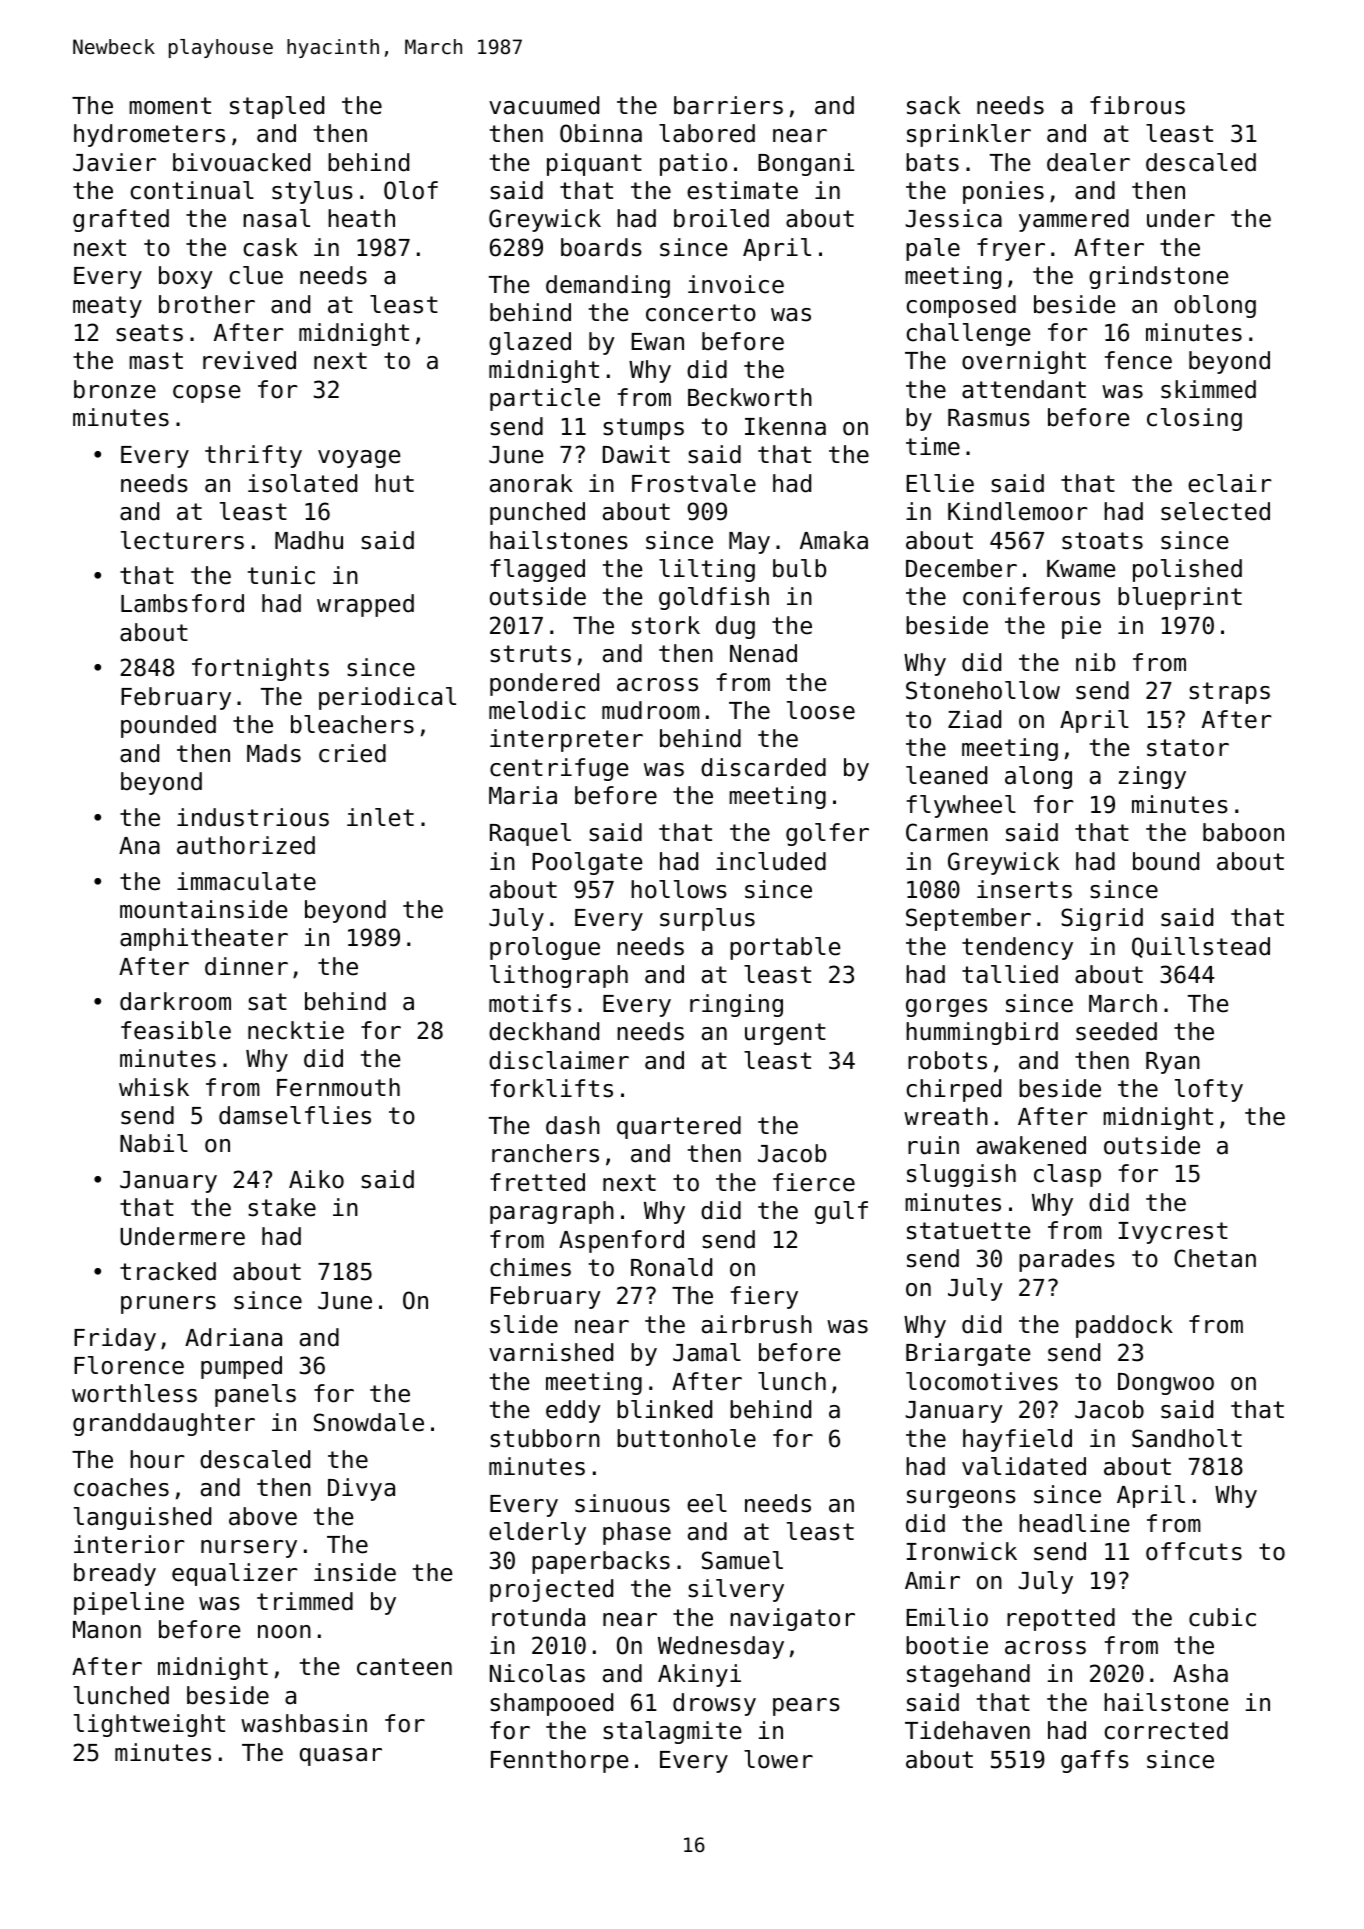 The height and width of the screenshot is (1929, 1364). Describe the element at coordinates (989, 418) in the screenshot. I see `Rasmus` at that location.
